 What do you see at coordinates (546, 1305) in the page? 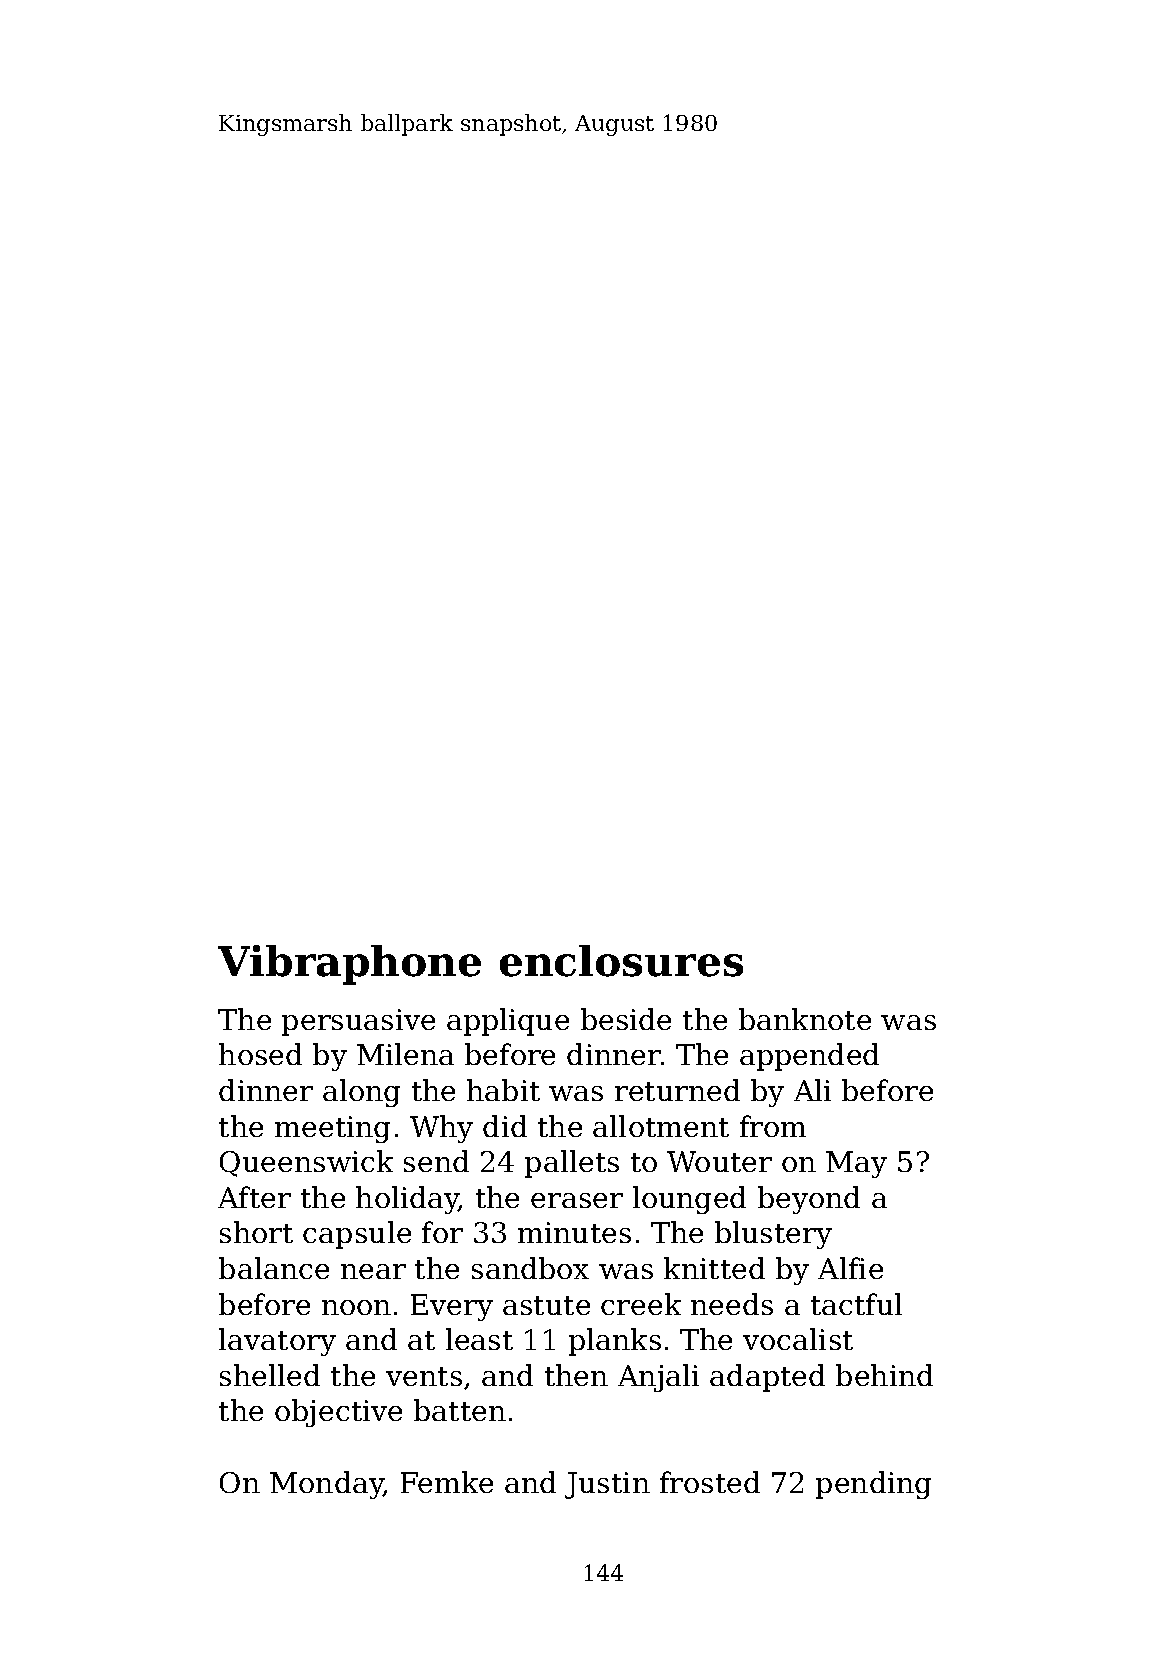
I see `astute` at bounding box center [546, 1305].
